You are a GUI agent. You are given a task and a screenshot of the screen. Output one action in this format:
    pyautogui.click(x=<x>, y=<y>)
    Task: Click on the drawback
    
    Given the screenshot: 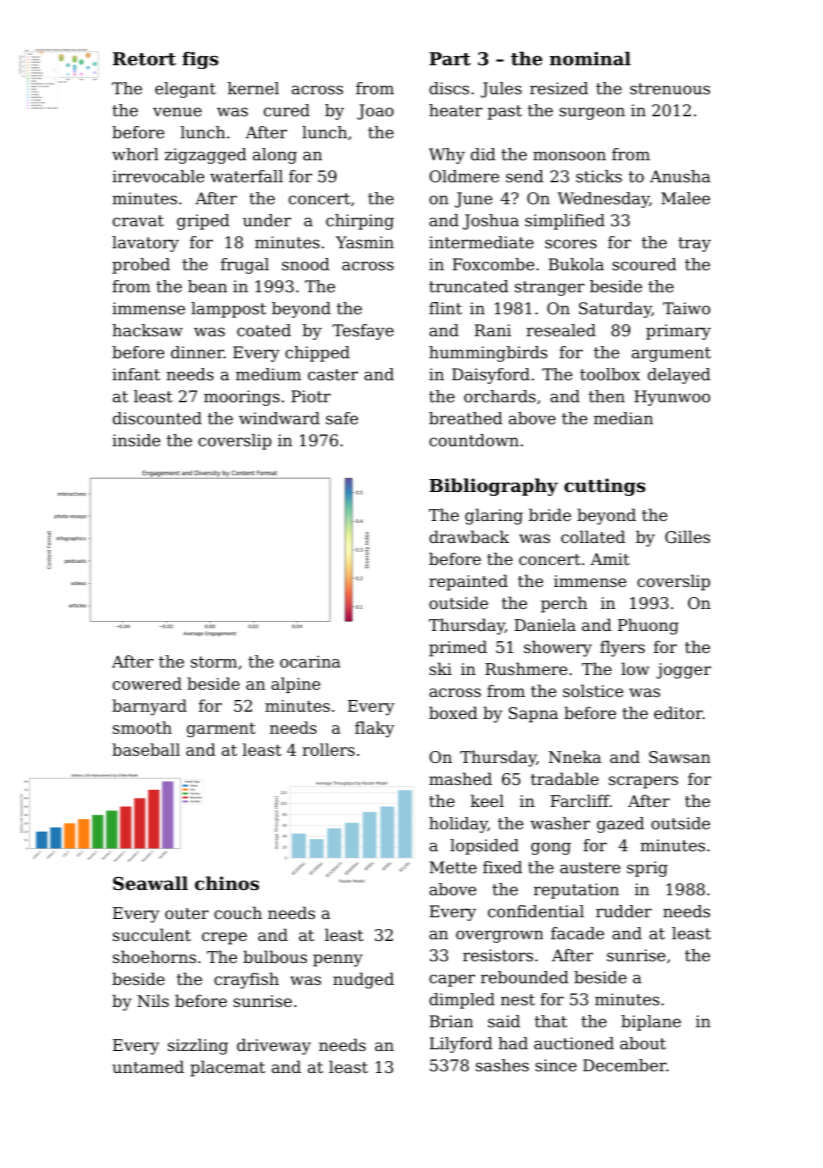 What is the action you would take?
    pyautogui.click(x=469, y=536)
